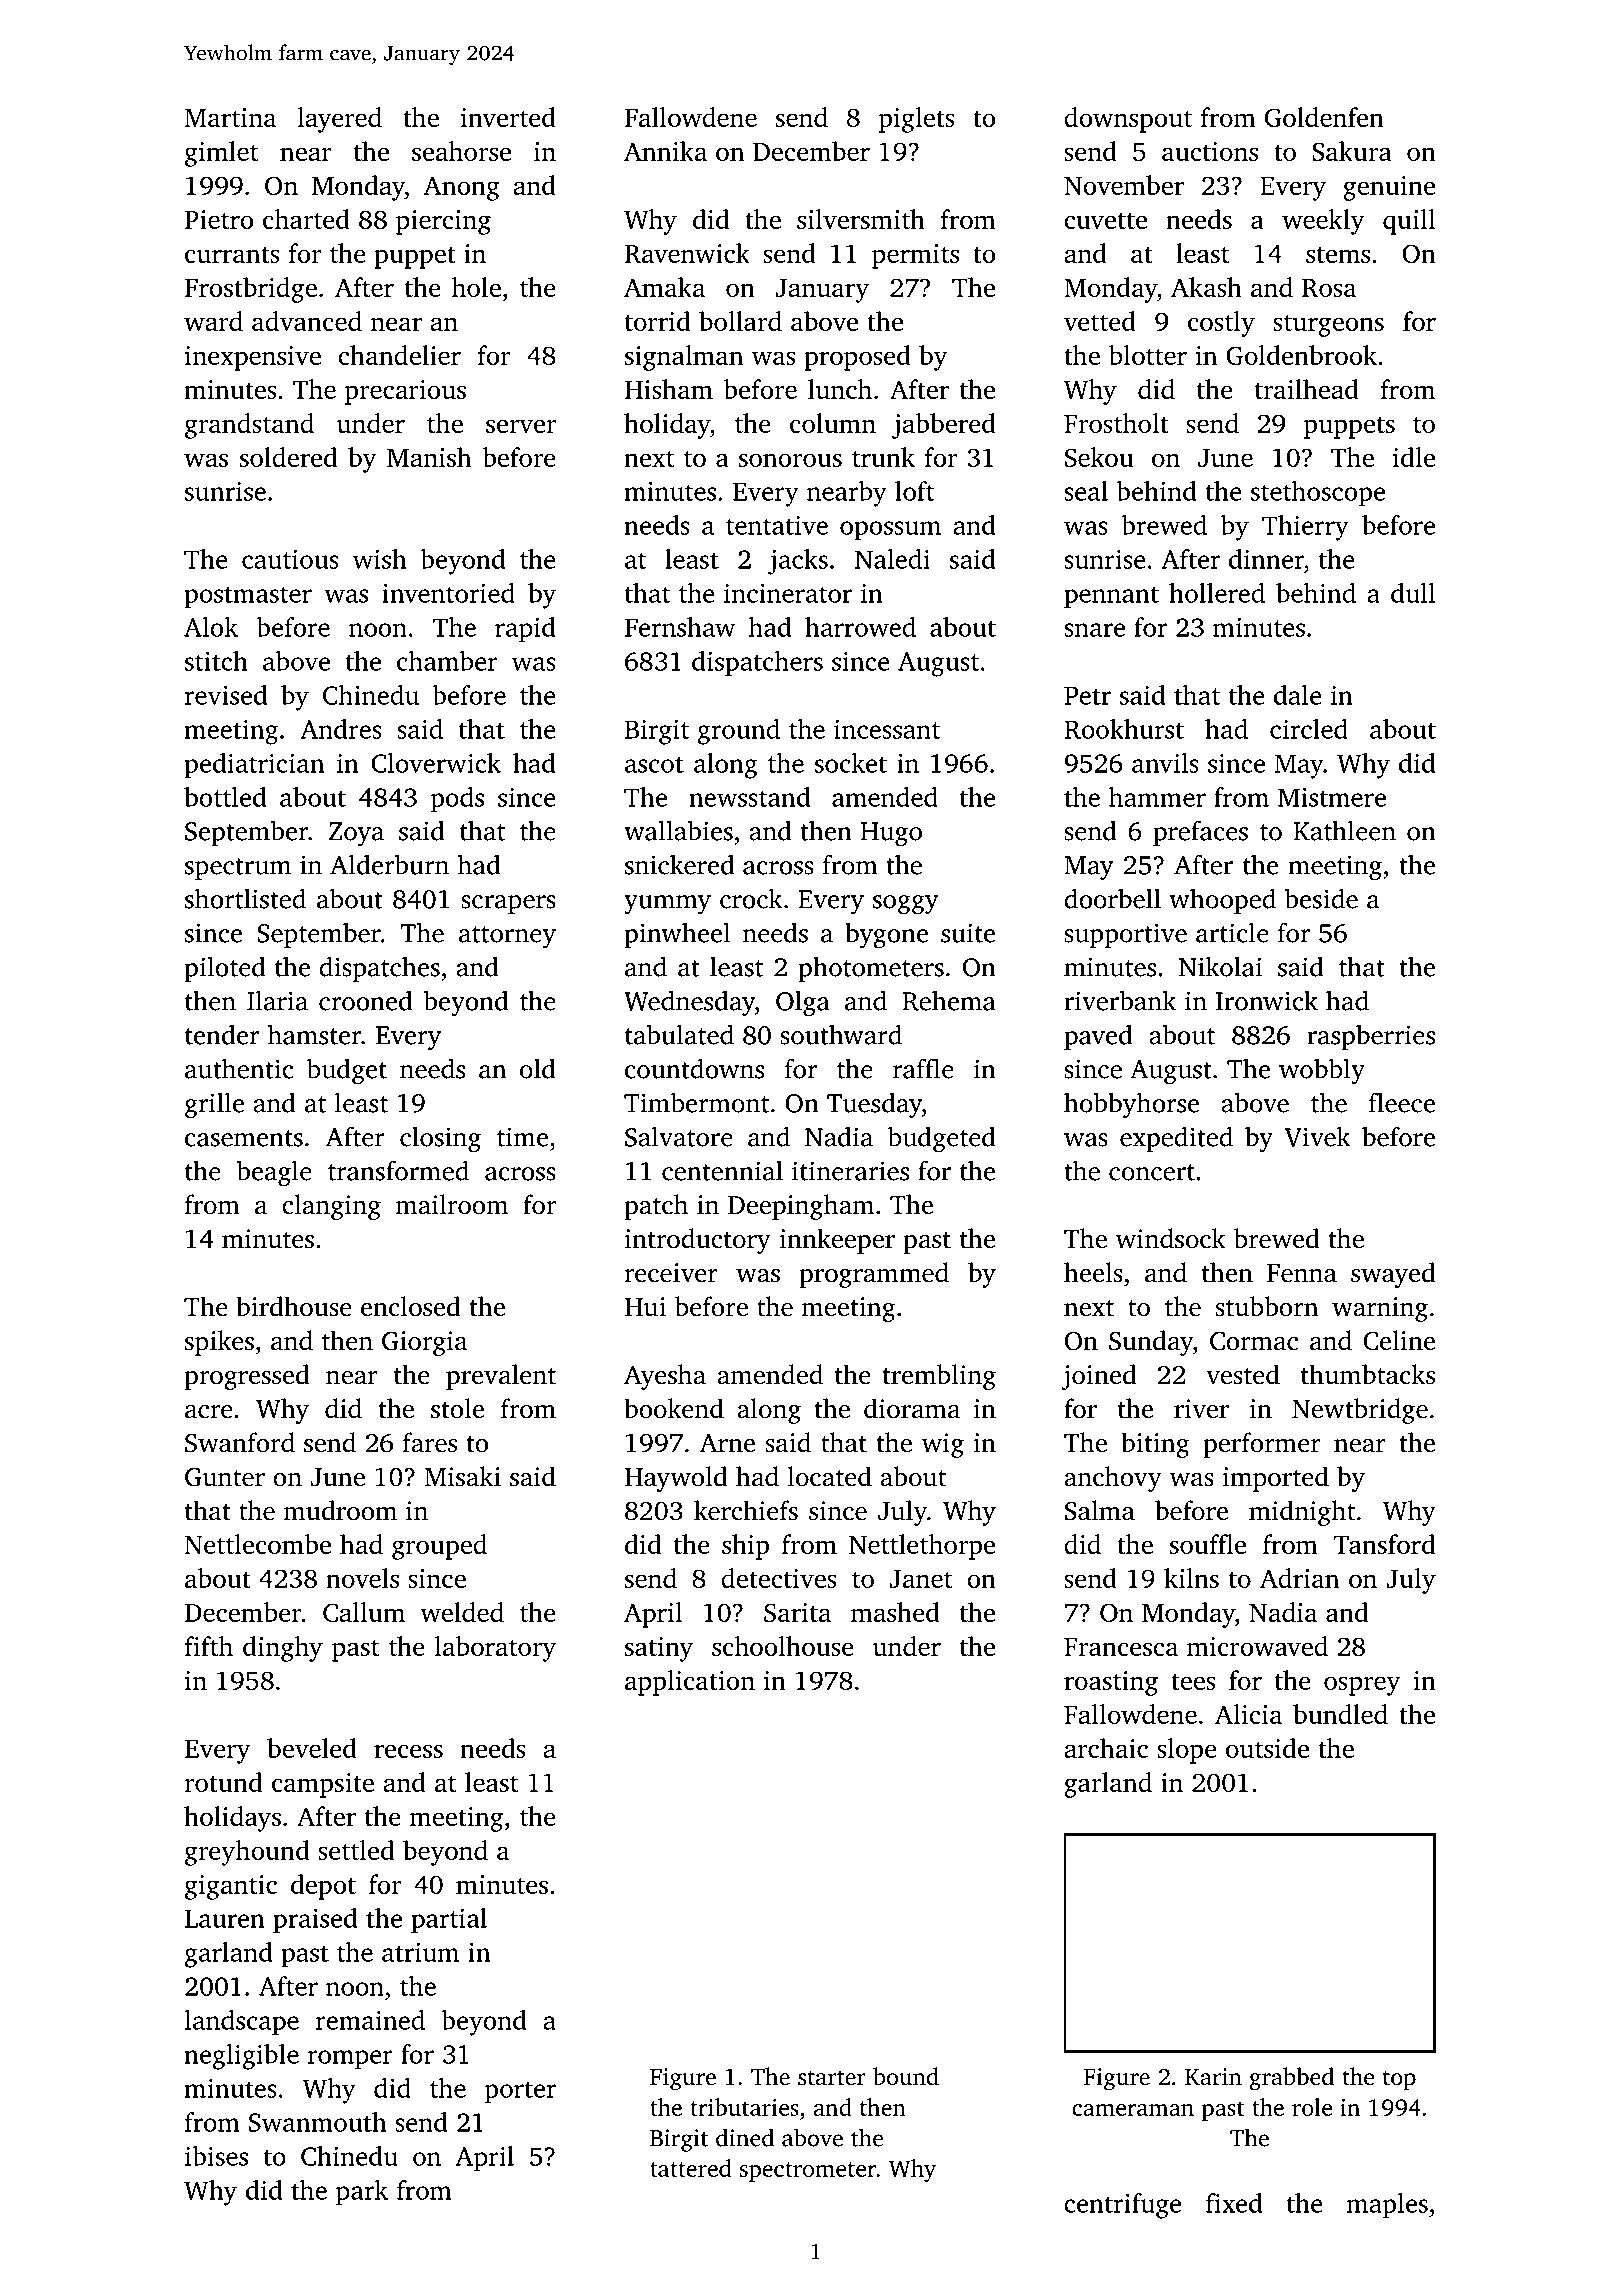  What do you see at coordinates (745, 1547) in the document?
I see `ship` at bounding box center [745, 1547].
